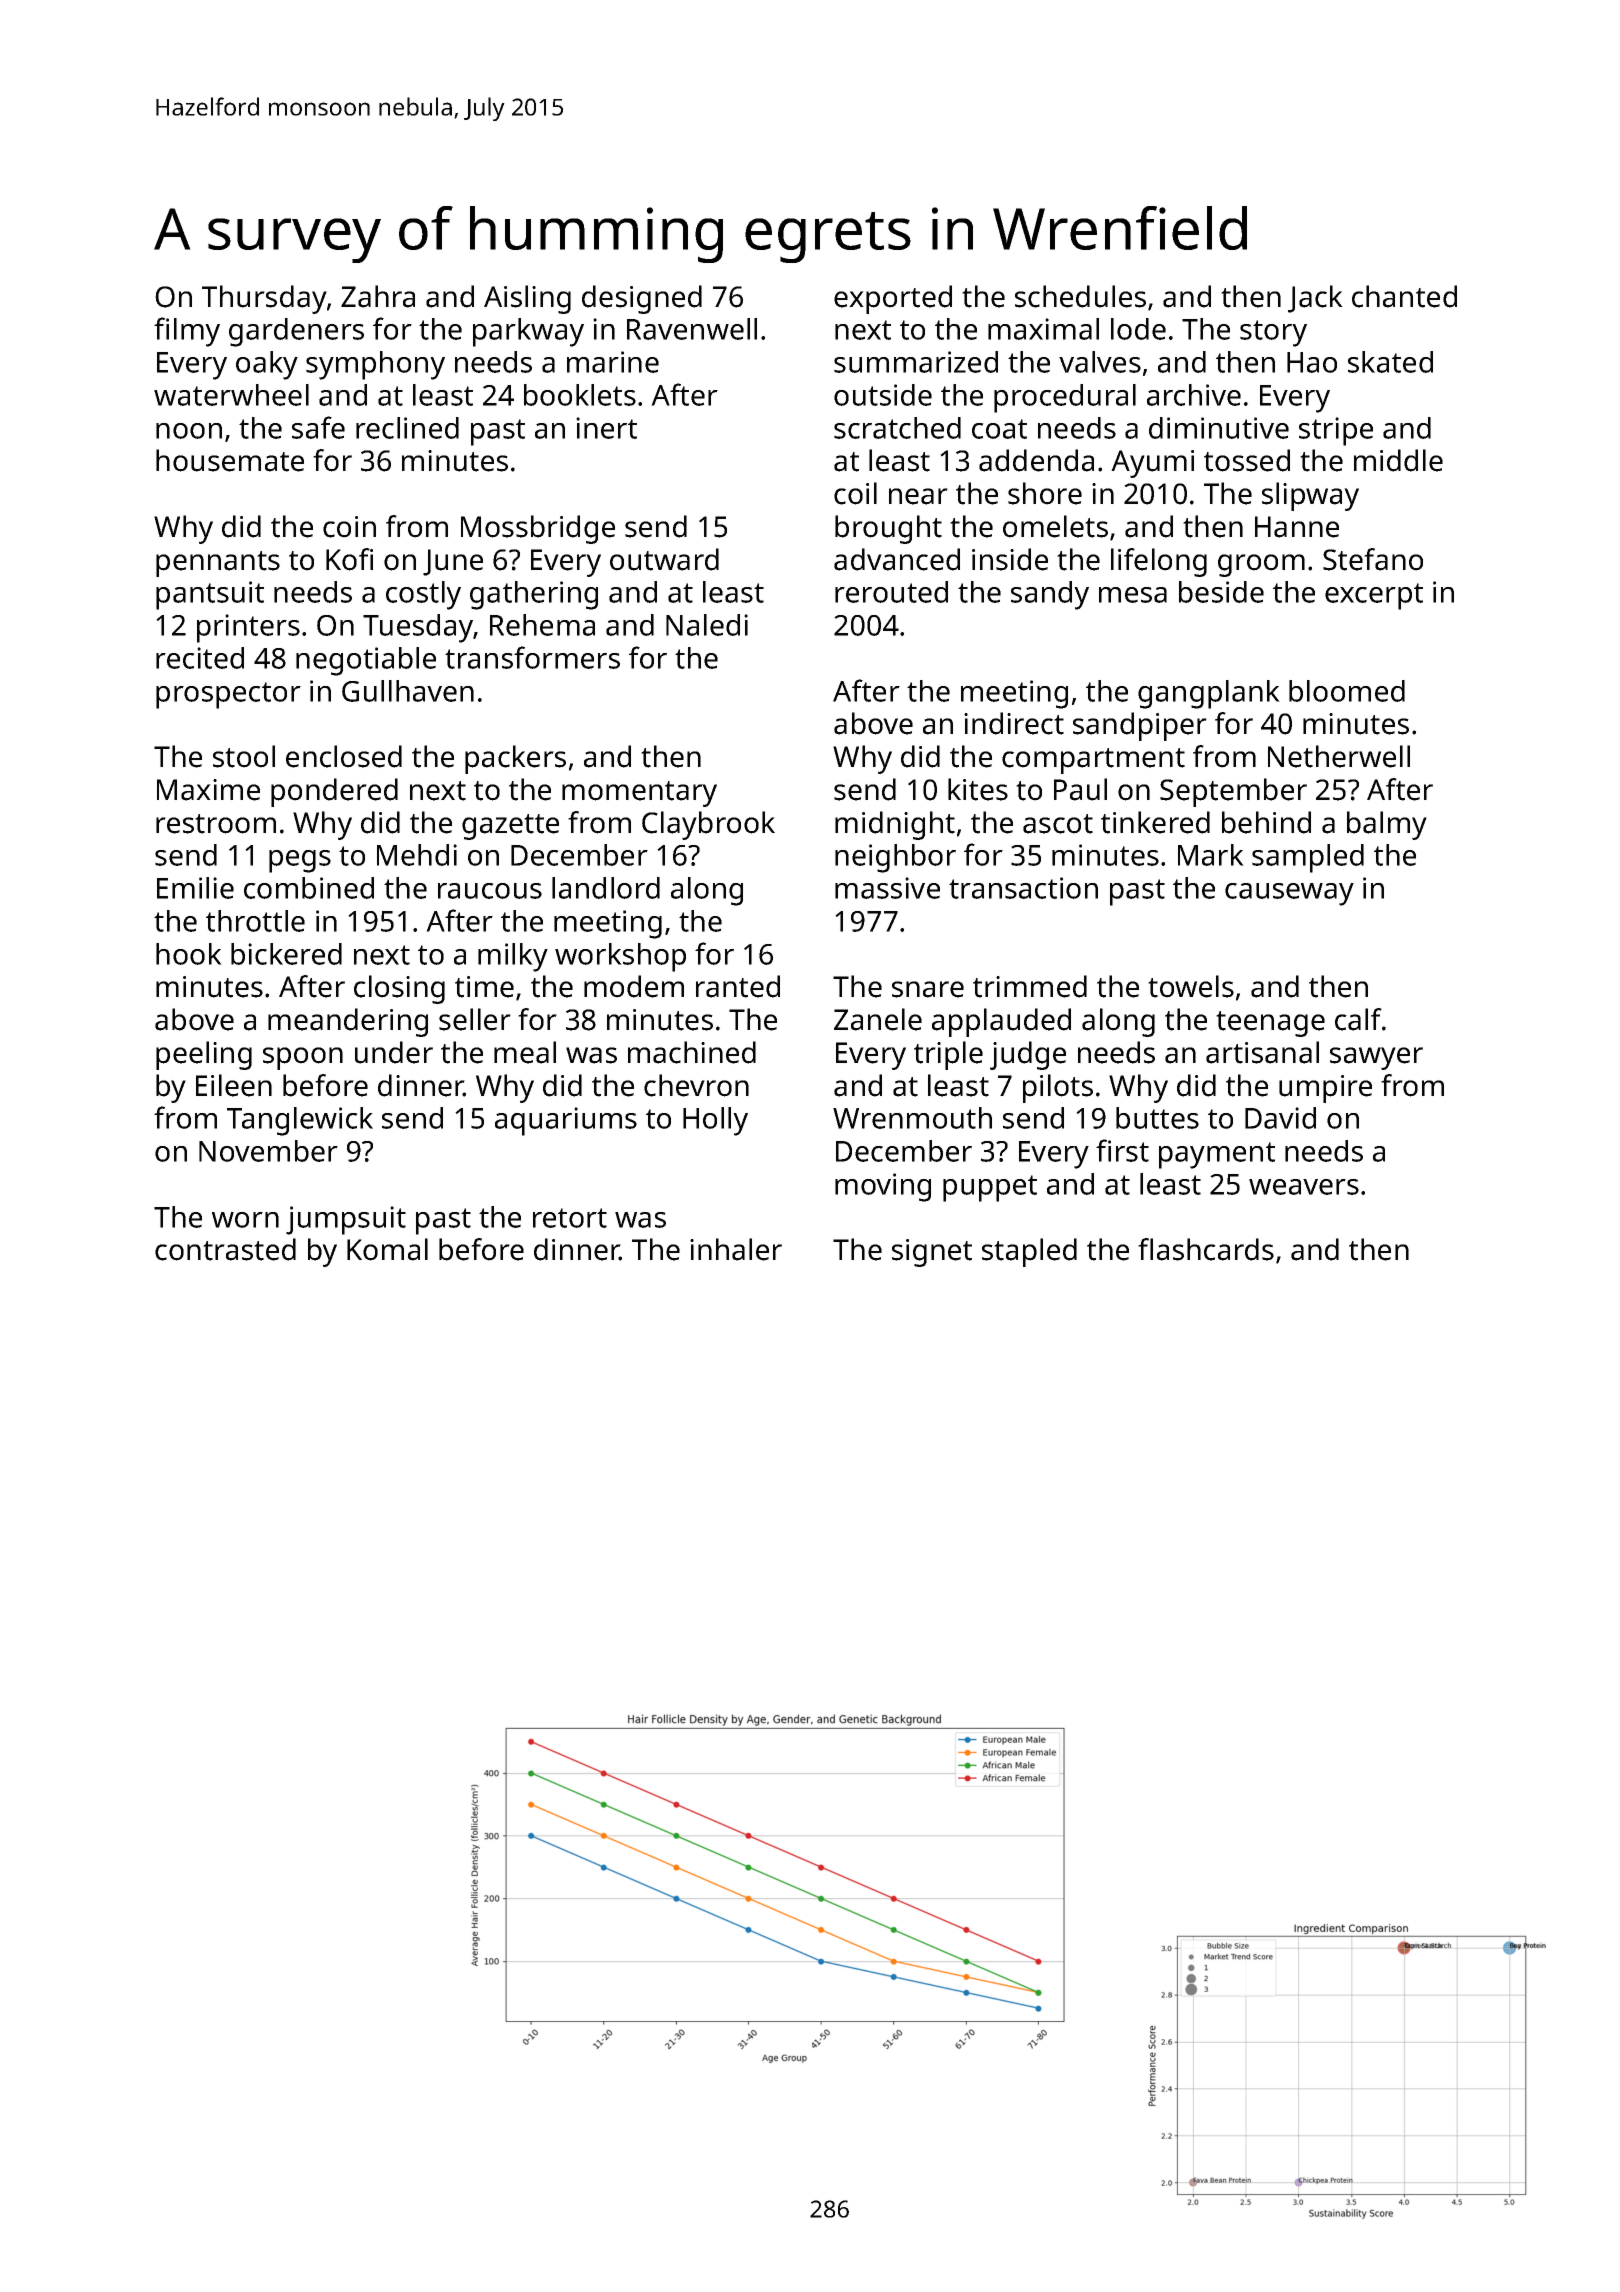  Describe the element at coordinates (296, 332) in the page. I see `gardeners` at that location.
